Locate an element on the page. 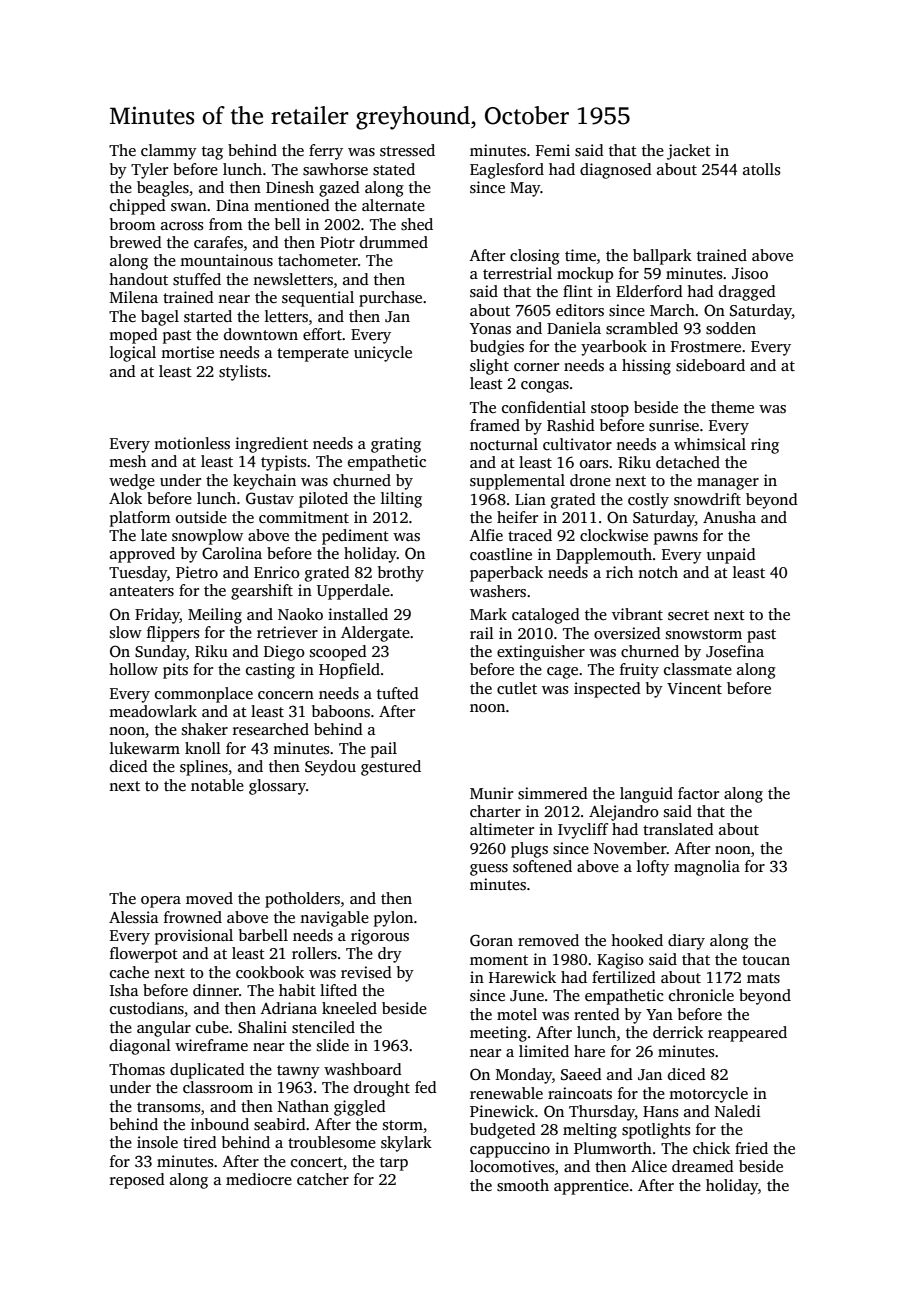  supplemental is located at coordinates (517, 482).
